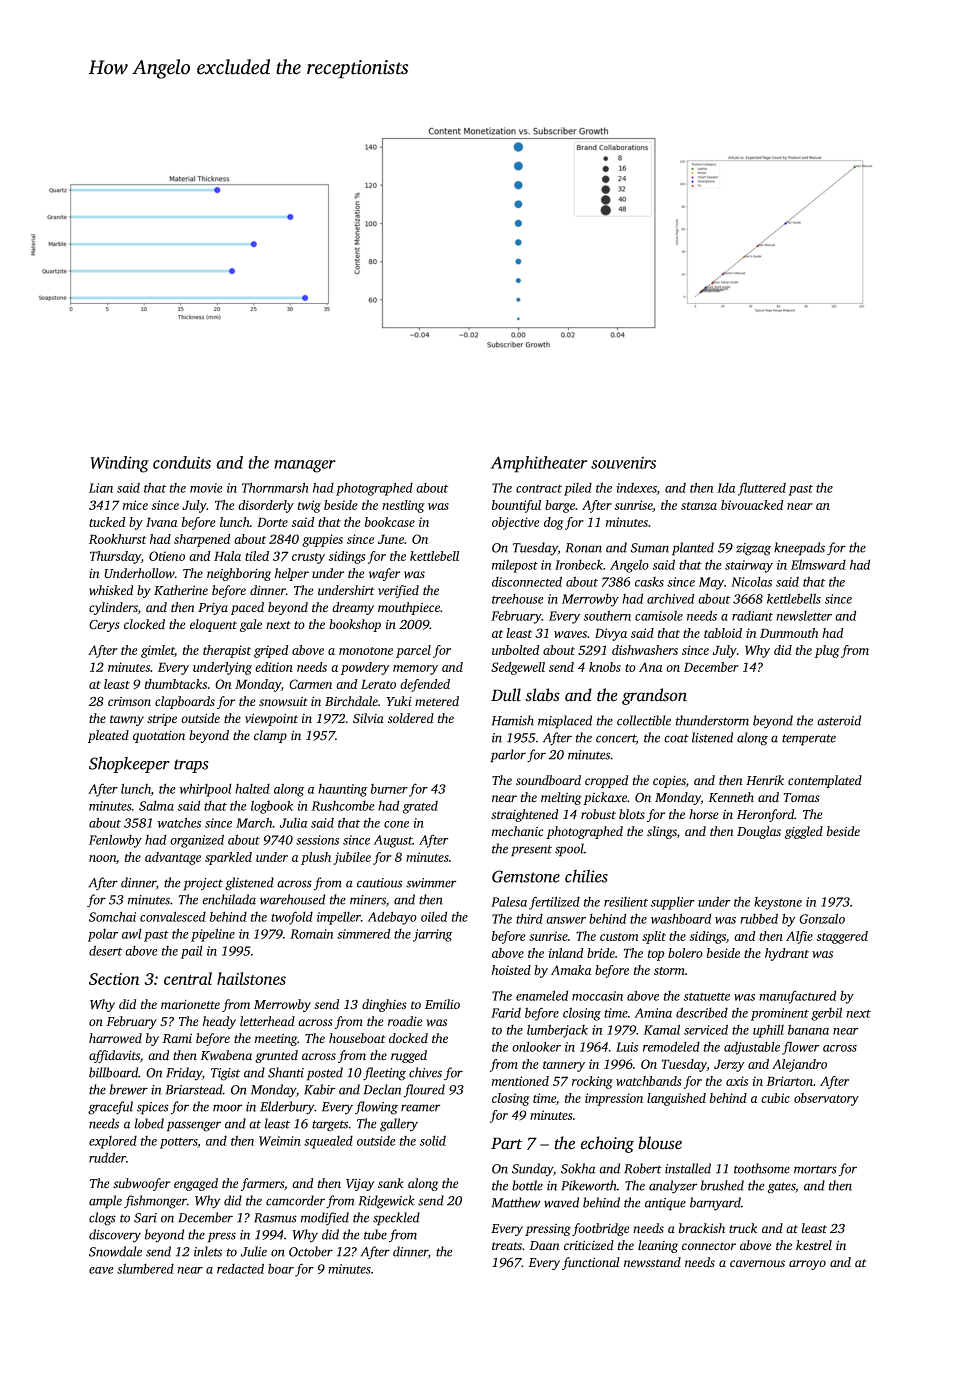 This image has width=960, height=1390. I want to click on tucked, so click(107, 522).
